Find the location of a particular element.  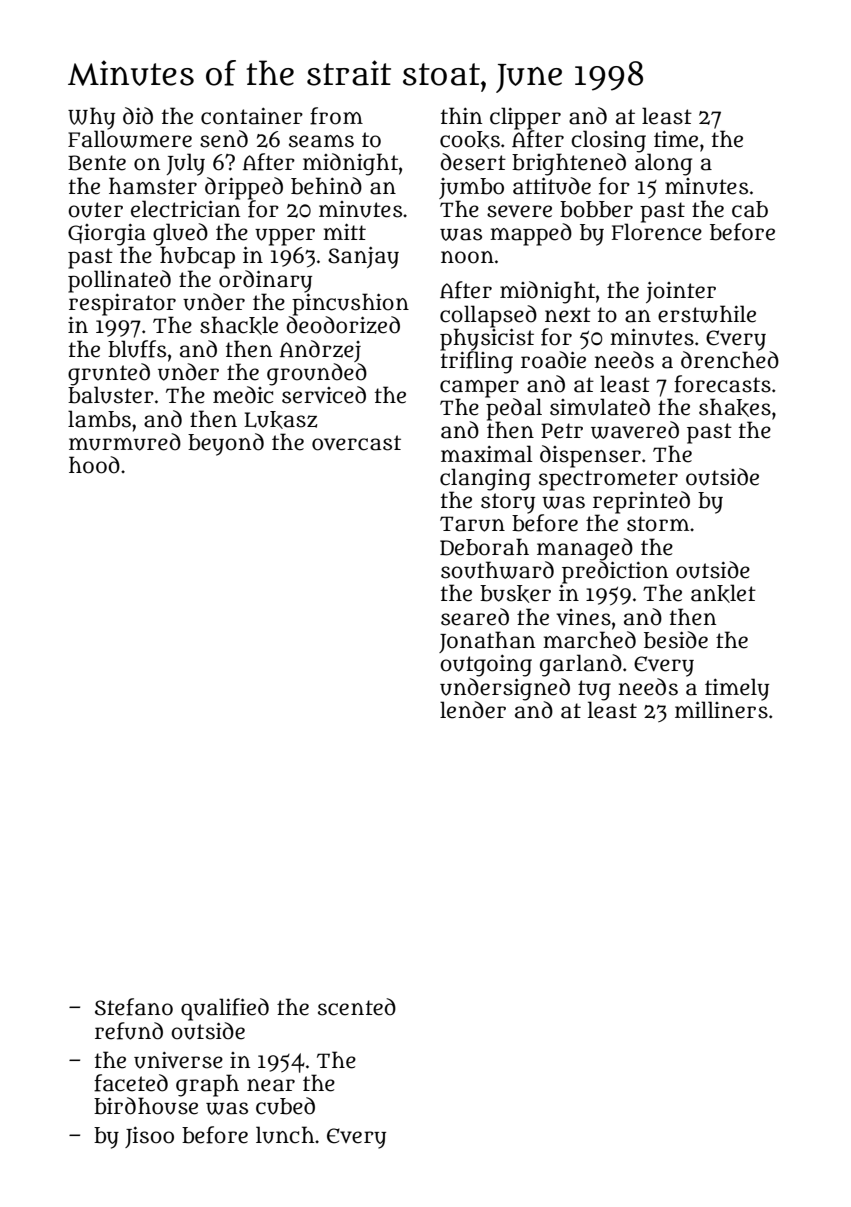

clipper is located at coordinates (525, 118).
